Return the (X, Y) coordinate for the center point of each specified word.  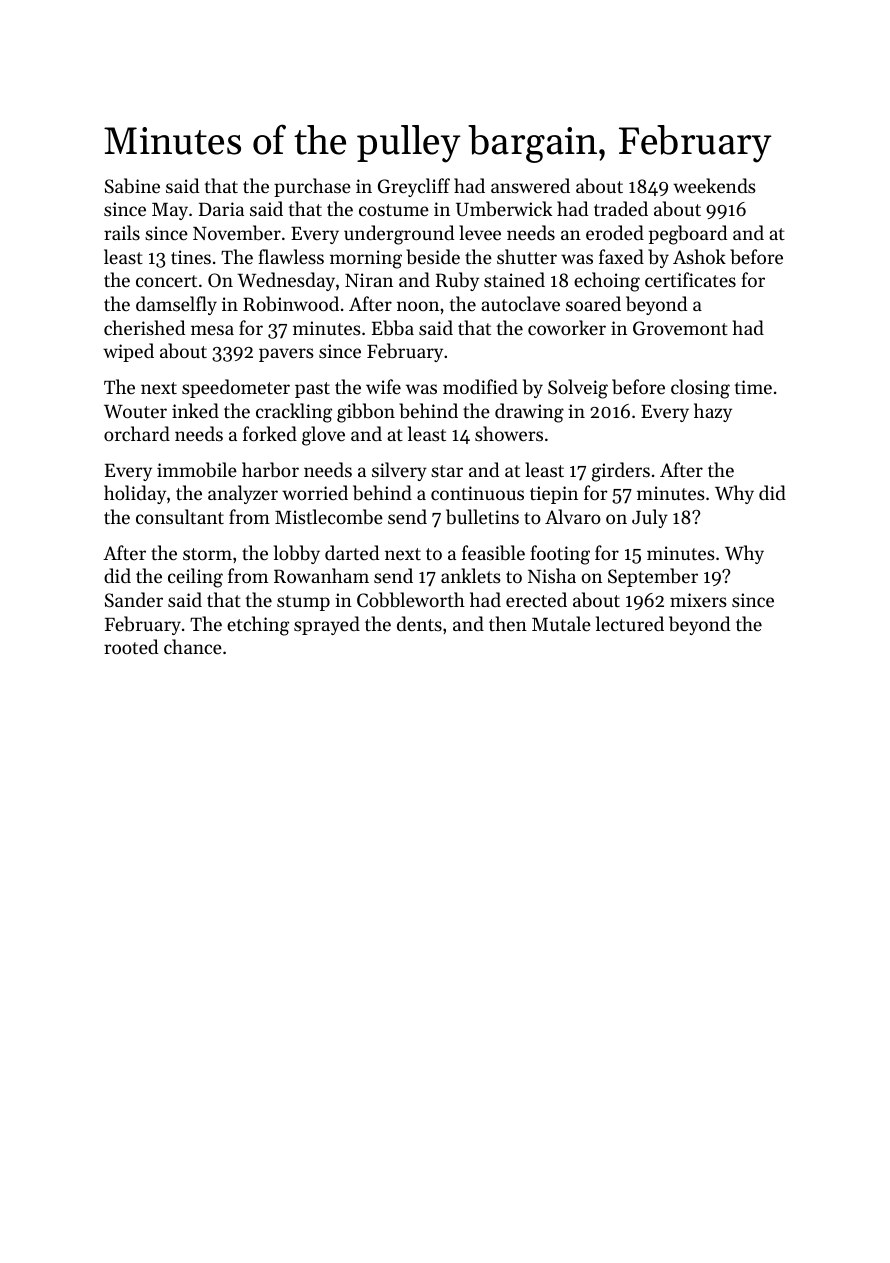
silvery (399, 471)
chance (193, 646)
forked (270, 433)
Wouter (135, 411)
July (650, 518)
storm (207, 554)
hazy (713, 412)
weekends (714, 185)
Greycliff (414, 187)
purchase (312, 187)
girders (621, 472)
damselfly (176, 305)
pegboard (688, 235)
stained (514, 279)
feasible (493, 553)
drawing (529, 413)
